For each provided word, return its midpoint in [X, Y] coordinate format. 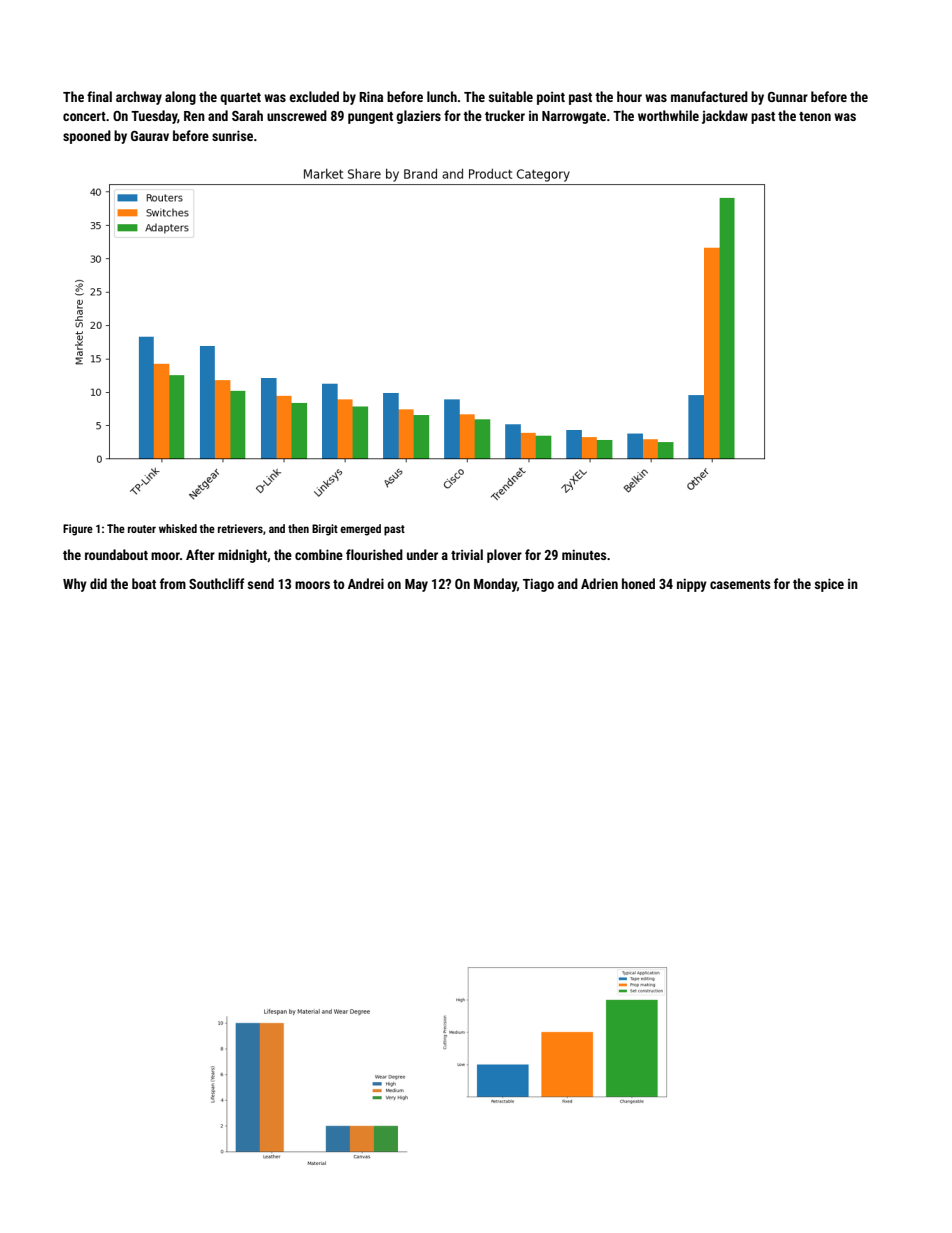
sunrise [232, 135]
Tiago [538, 585]
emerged [360, 530]
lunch [442, 96]
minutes [584, 554]
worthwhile [668, 115]
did [98, 583]
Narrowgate [574, 117]
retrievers [240, 528]
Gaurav [150, 136]
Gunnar [788, 97]
